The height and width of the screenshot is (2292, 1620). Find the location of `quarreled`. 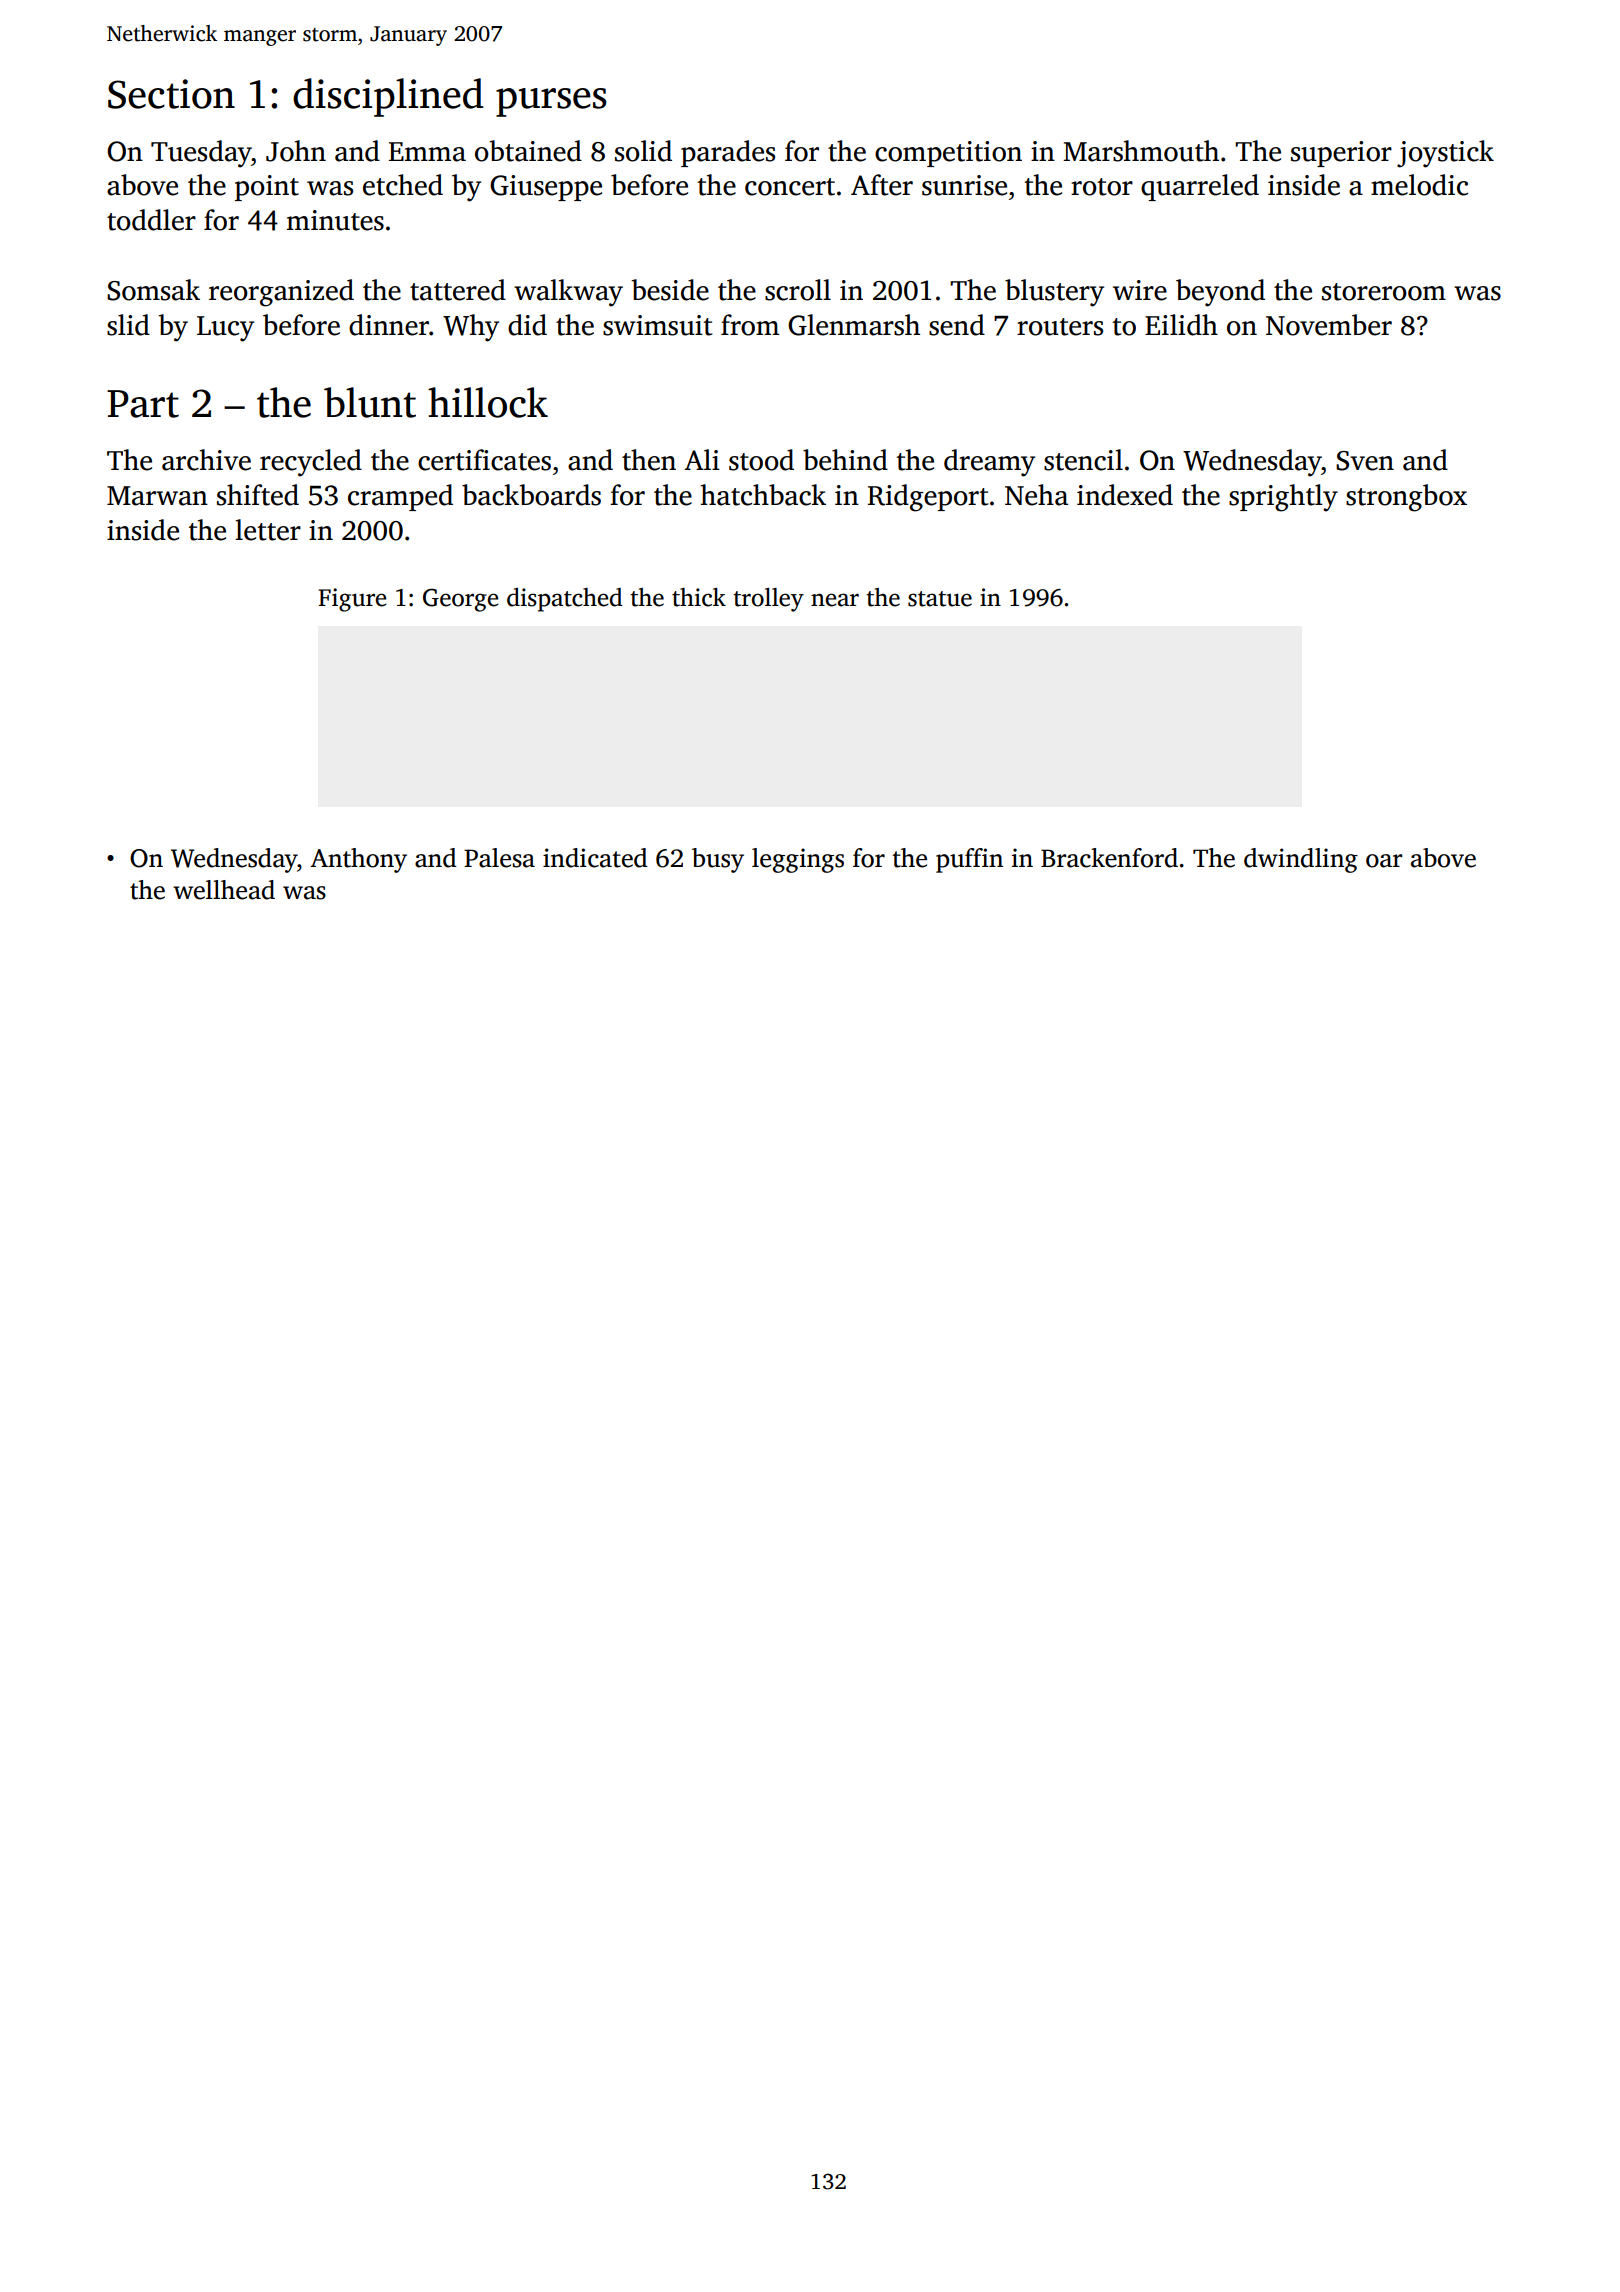

quarreled is located at coordinates (1200, 187).
